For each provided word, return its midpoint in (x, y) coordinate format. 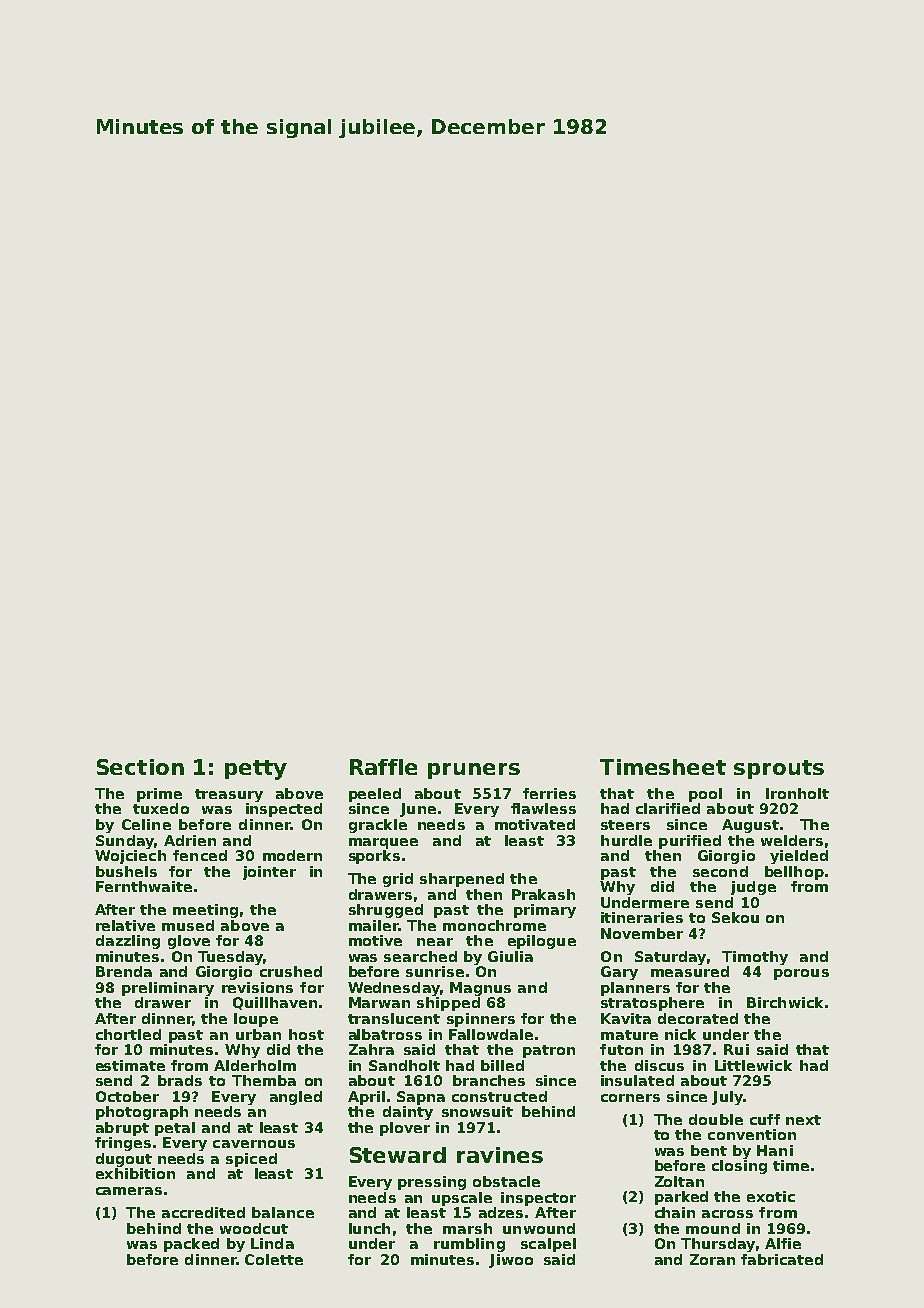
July (727, 1098)
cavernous (254, 1144)
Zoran (712, 1259)
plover (405, 1129)
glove (189, 942)
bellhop (794, 873)
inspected (284, 810)
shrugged (386, 911)
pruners (474, 771)
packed (191, 1245)
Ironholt (797, 793)
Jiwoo (511, 1261)
